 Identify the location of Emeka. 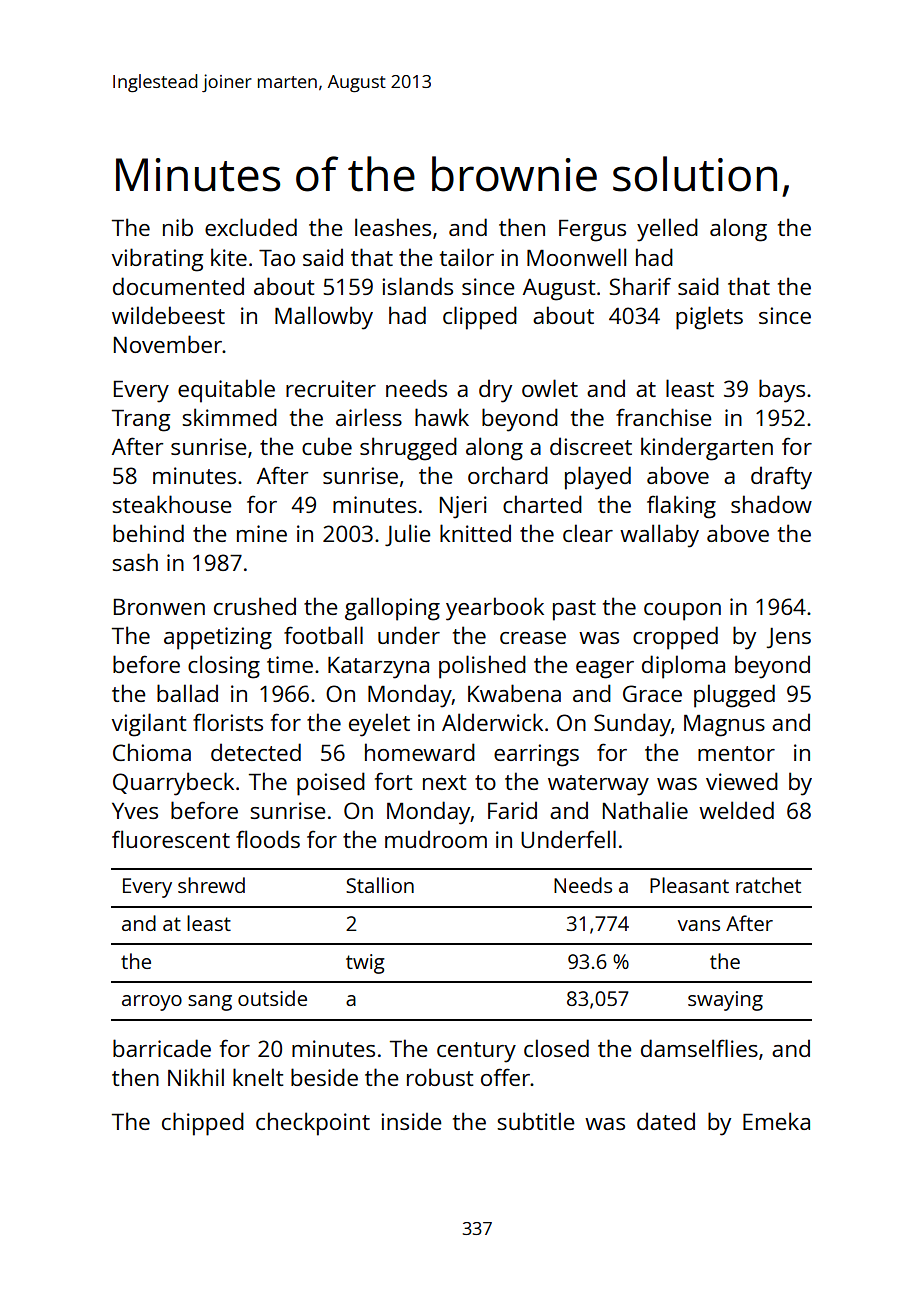
(776, 1121).
